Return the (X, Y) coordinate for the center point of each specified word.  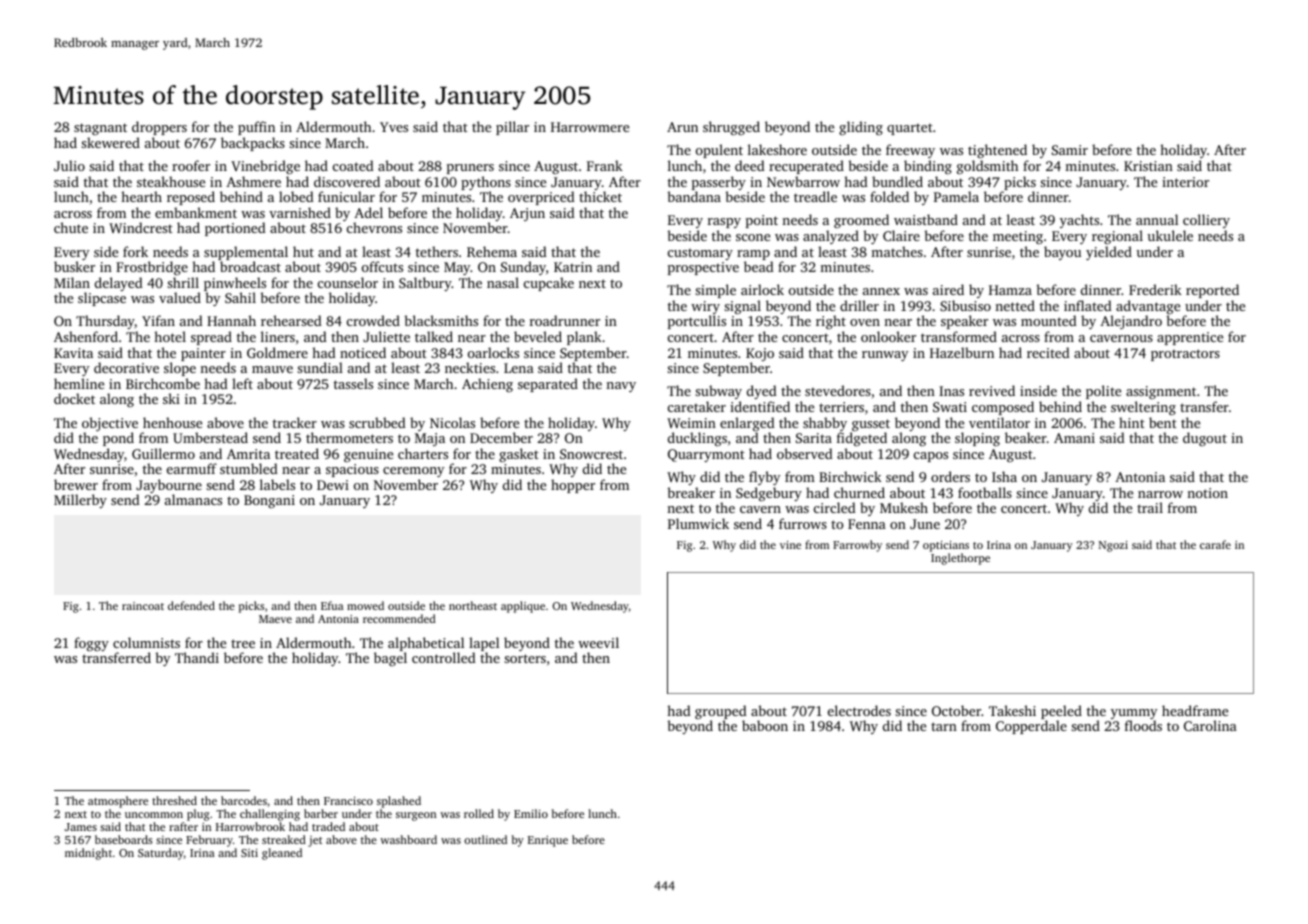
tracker (295, 422)
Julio (69, 165)
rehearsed (291, 320)
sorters (525, 658)
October (956, 710)
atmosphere (118, 802)
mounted (1049, 320)
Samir (1070, 150)
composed (1003, 408)
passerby (719, 183)
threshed (174, 800)
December (501, 437)
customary (700, 254)
